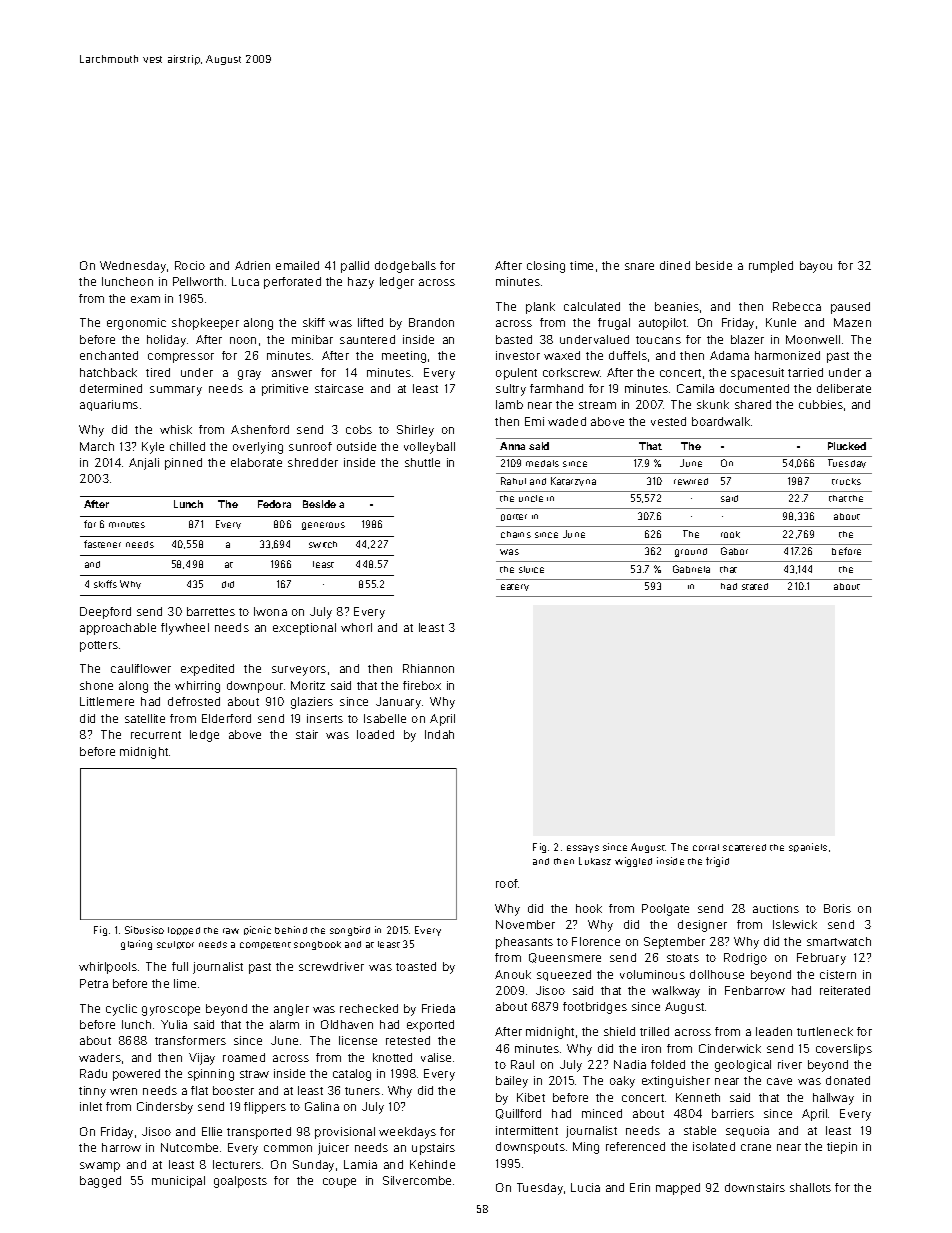 The image size is (952, 1233). I want to click on municipal, so click(178, 1182).
